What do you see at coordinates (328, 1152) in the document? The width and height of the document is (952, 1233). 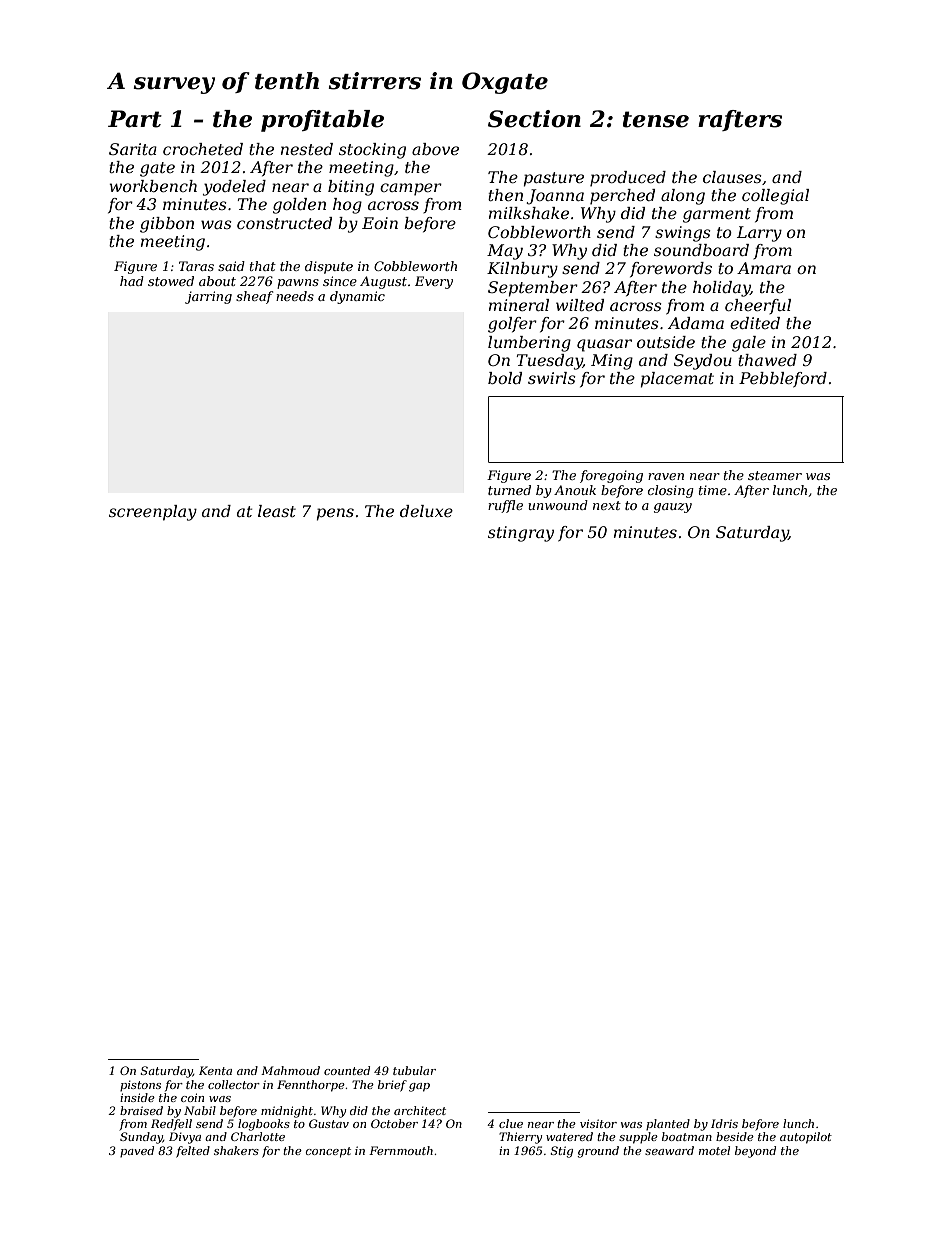 I see `concept` at bounding box center [328, 1152].
